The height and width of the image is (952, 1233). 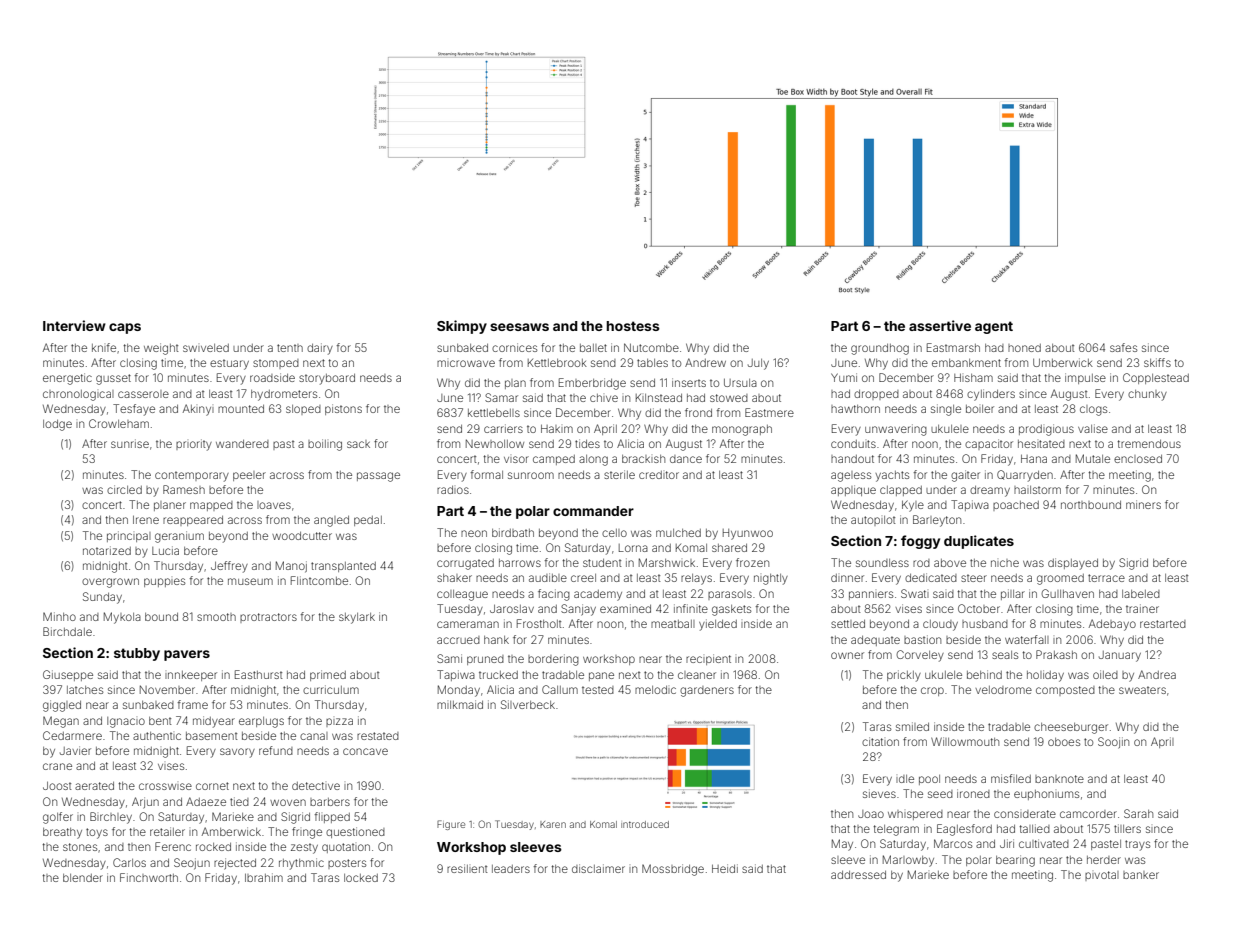 What do you see at coordinates (593, 511) in the image?
I see `commander` at bounding box center [593, 511].
